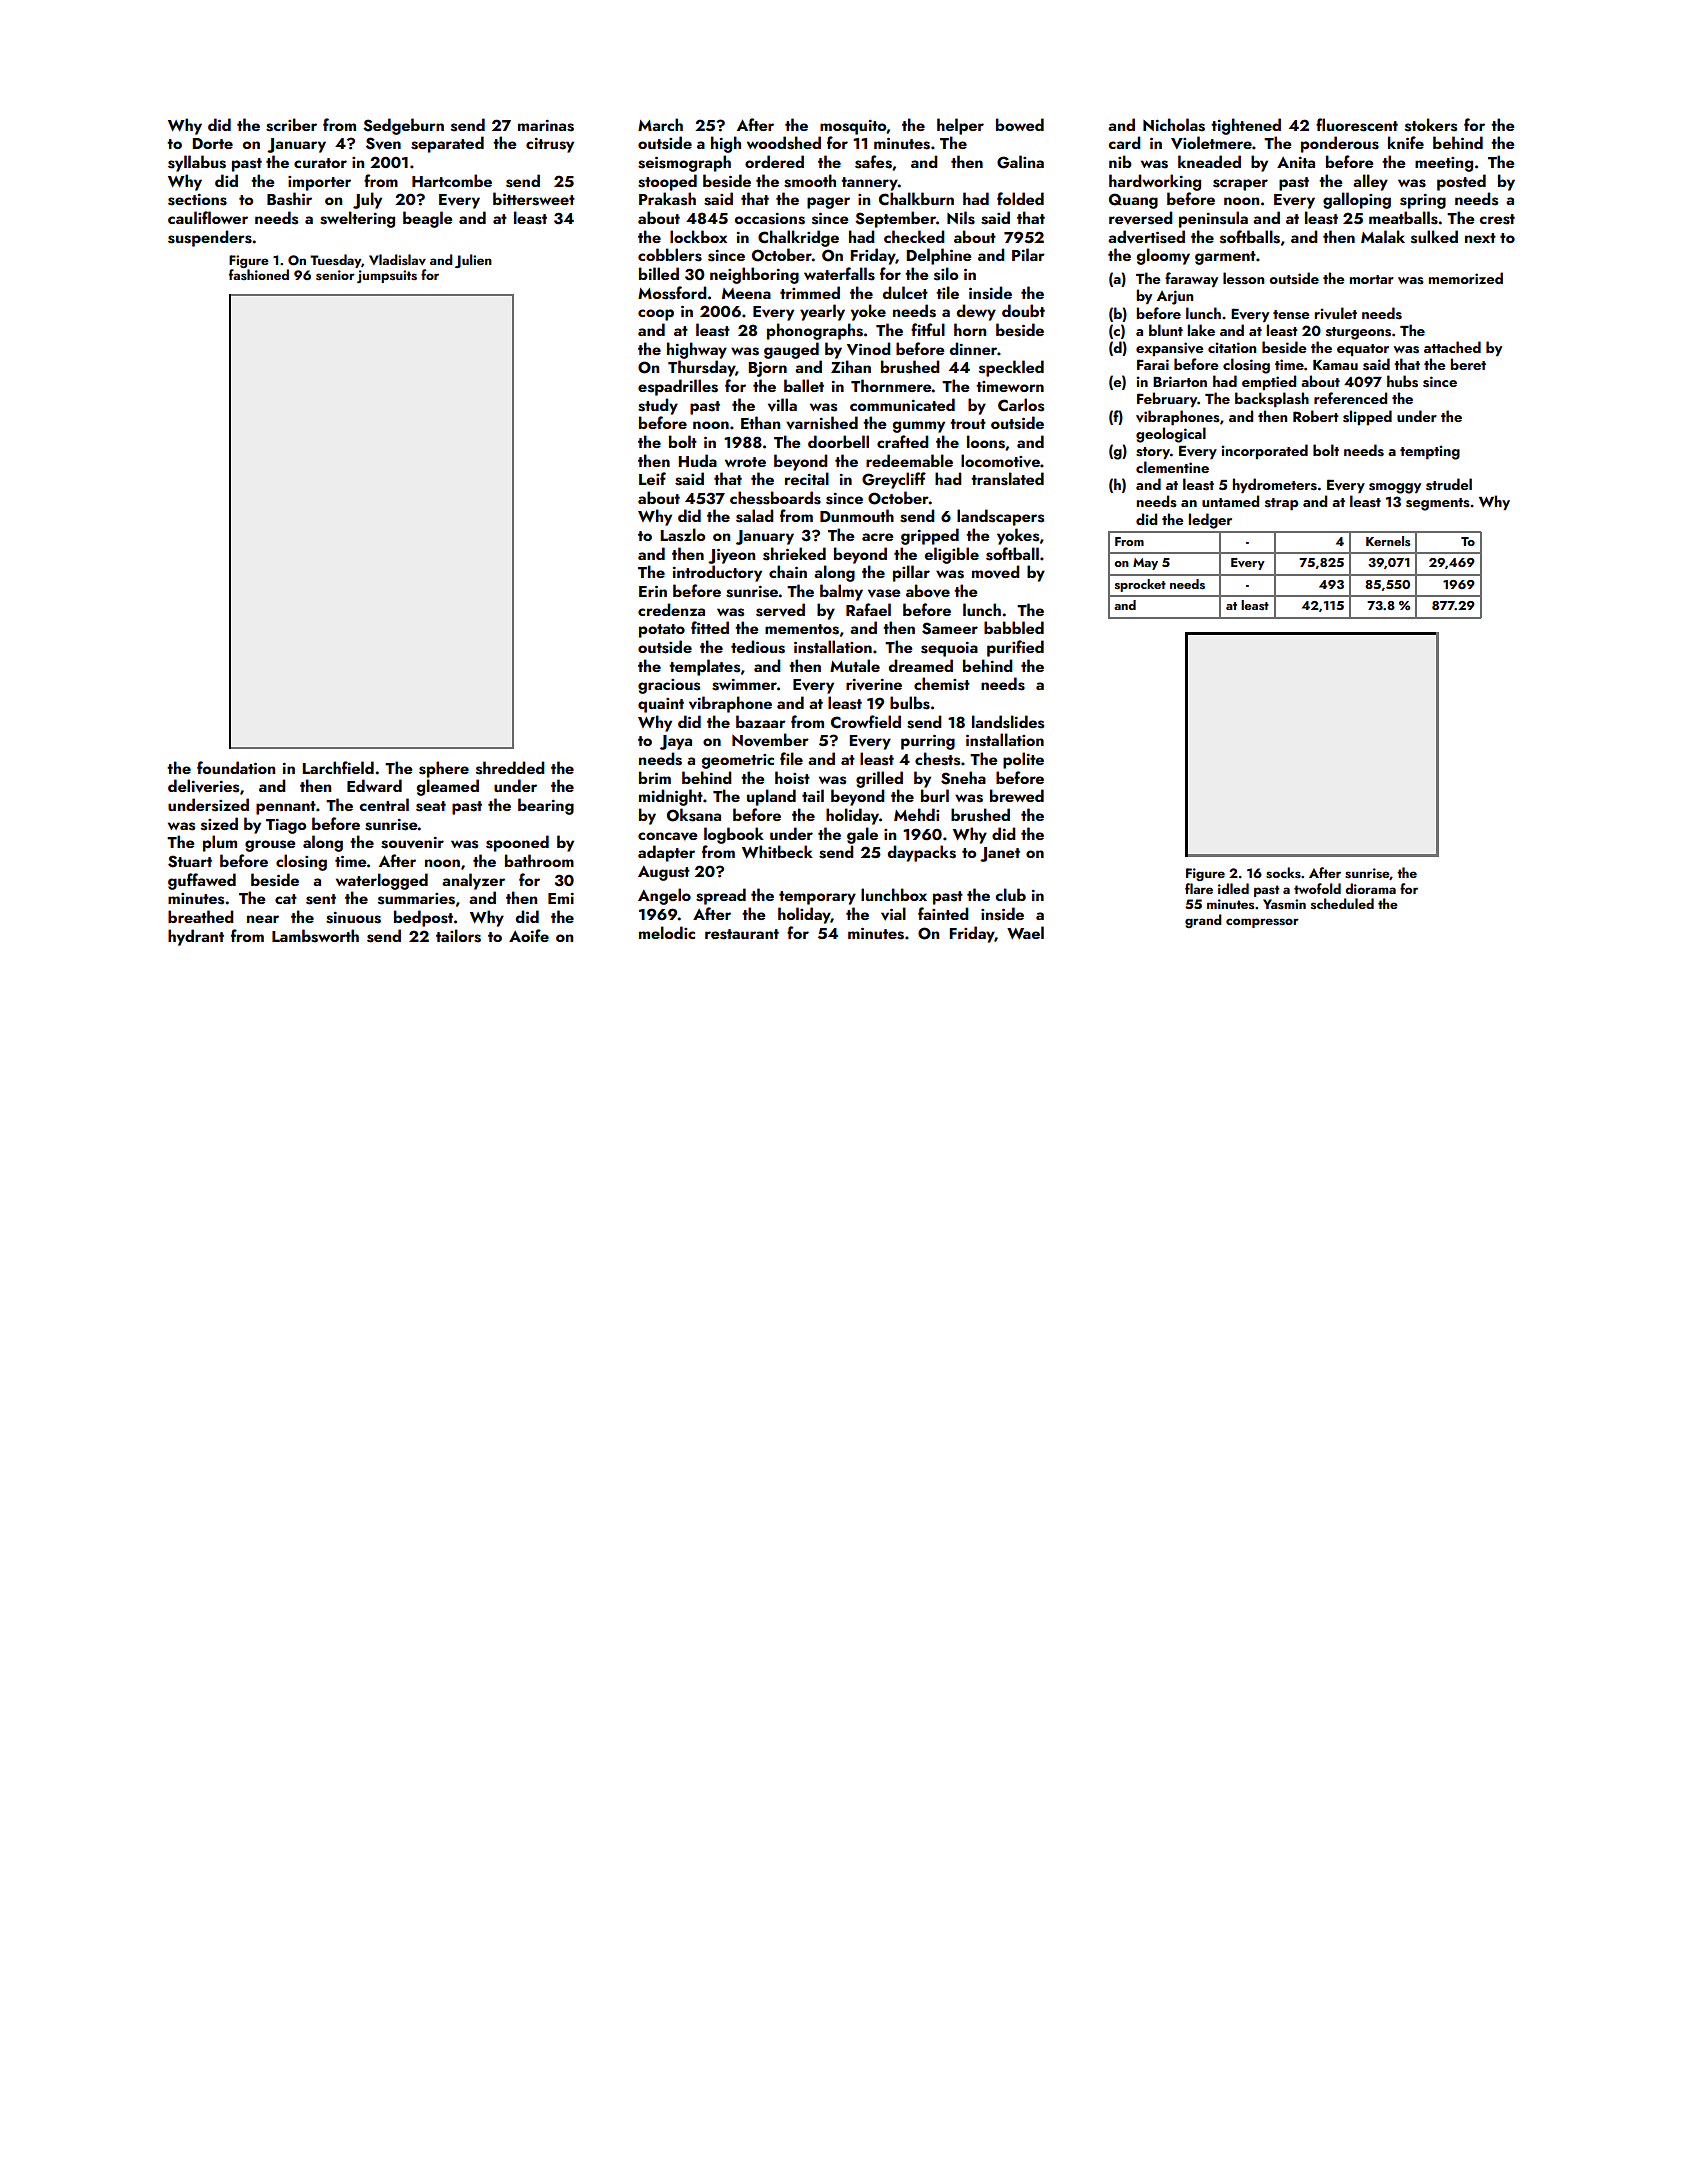 The width and height of the screenshot is (1683, 2178). What do you see at coordinates (1395, 488) in the screenshot?
I see `smoggy` at bounding box center [1395, 488].
